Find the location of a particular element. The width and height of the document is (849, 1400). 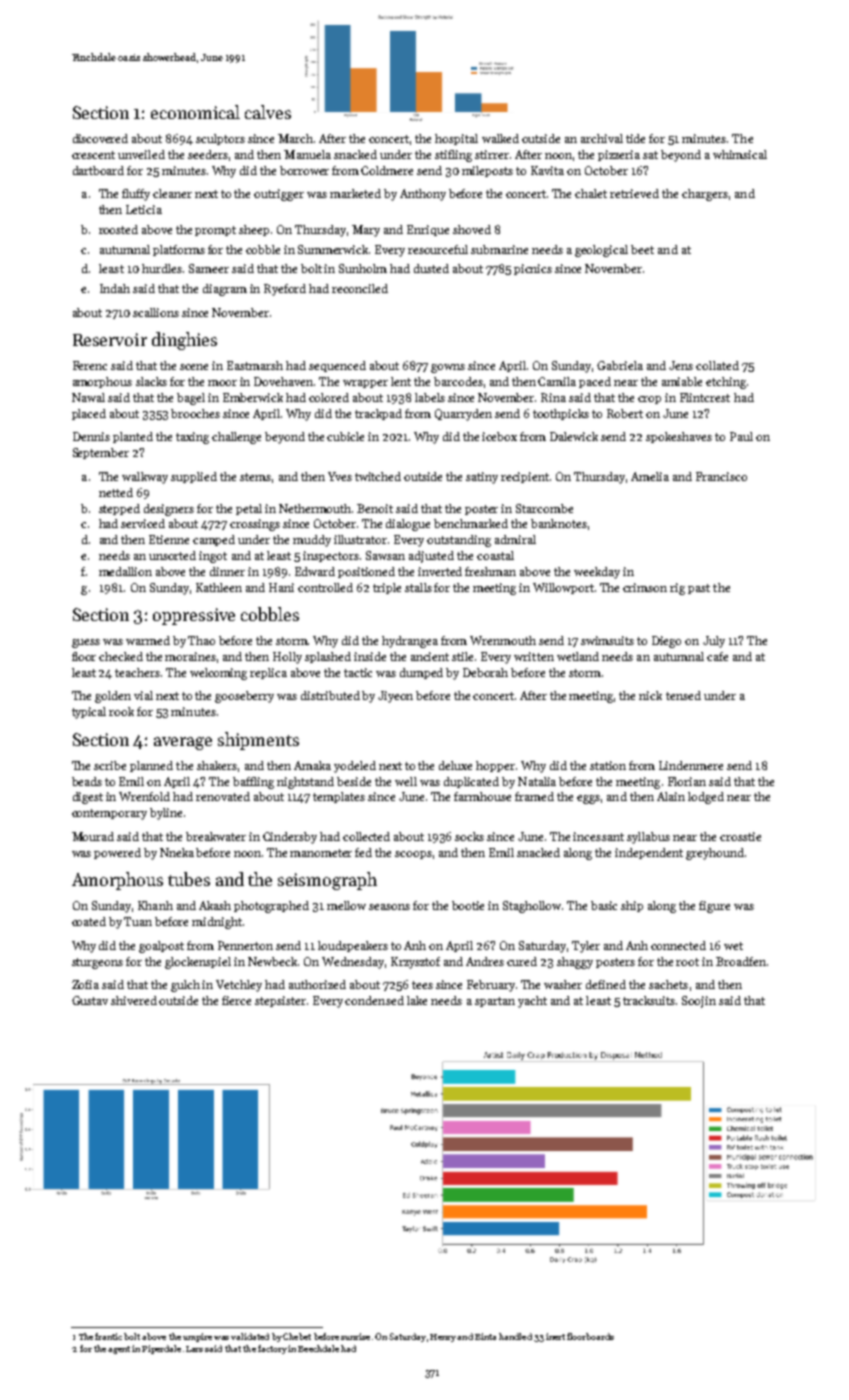

tees is located at coordinates (422, 985).
